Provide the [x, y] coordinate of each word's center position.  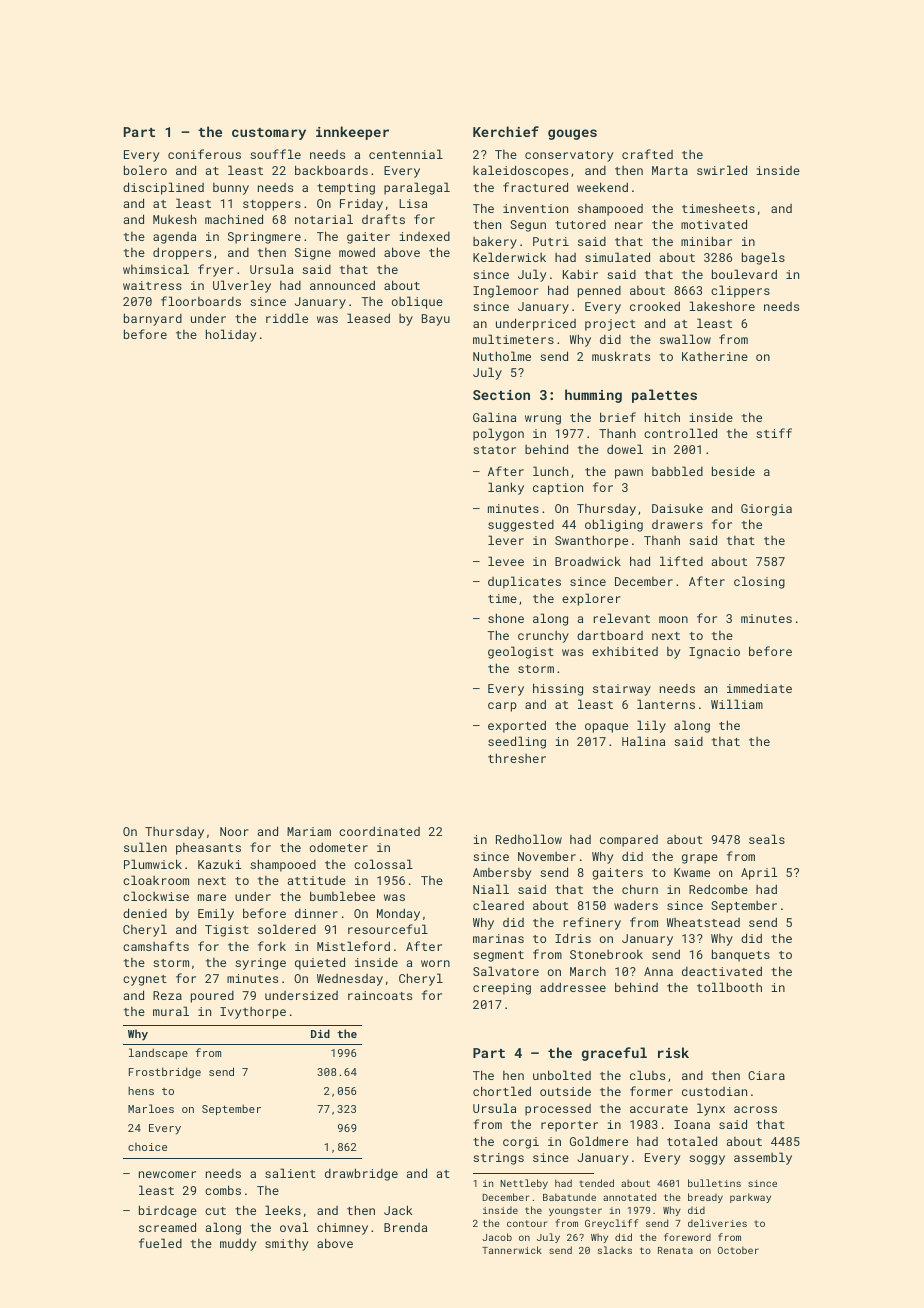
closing [759, 582]
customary [269, 134]
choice [147, 1147]
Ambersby [502, 874]
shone [506, 618]
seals [767, 839]
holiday [231, 335]
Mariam [309, 831]
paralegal [417, 188]
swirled [722, 170]
